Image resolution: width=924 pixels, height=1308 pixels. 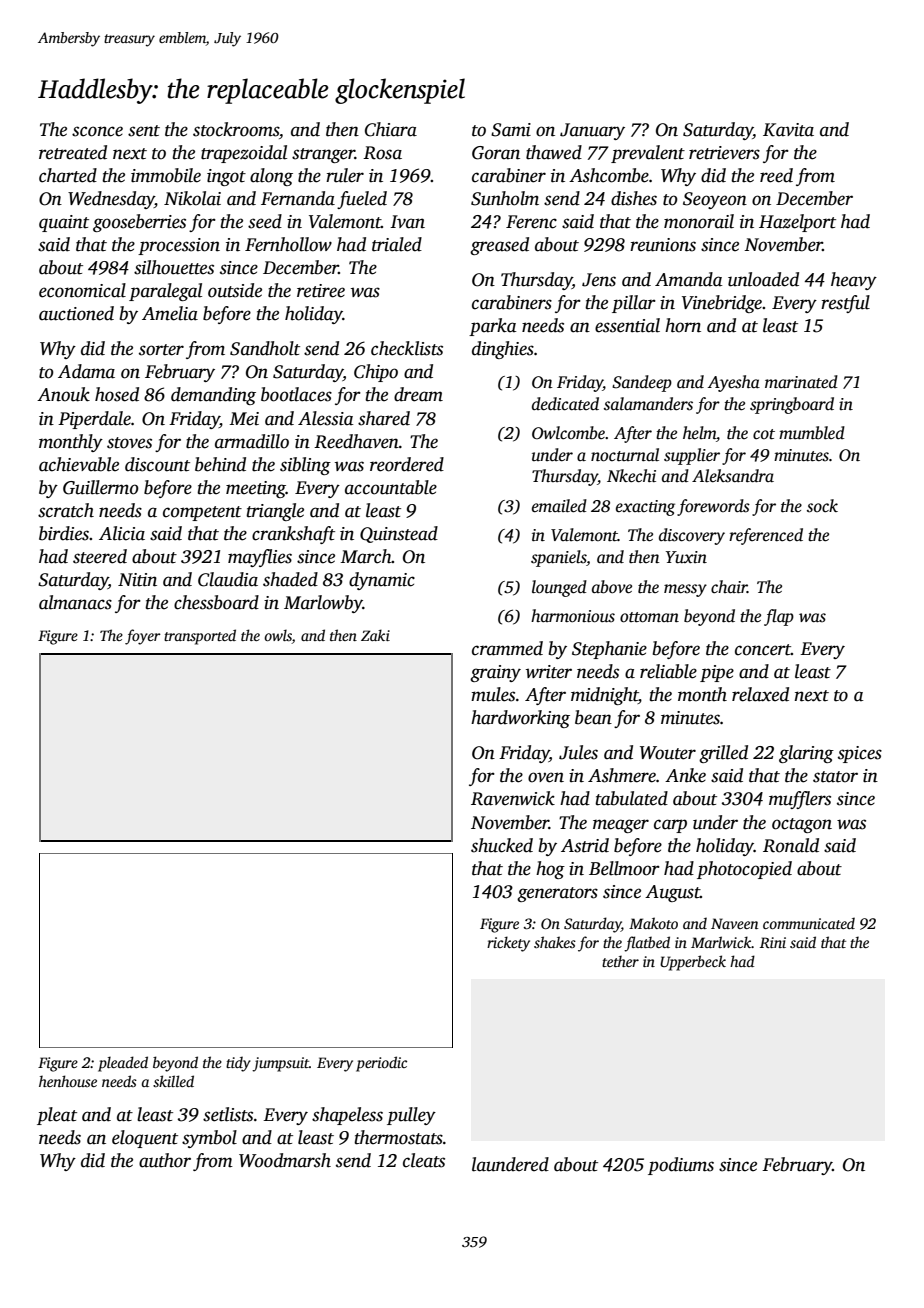 What do you see at coordinates (634, 304) in the screenshot?
I see `pillar` at bounding box center [634, 304].
